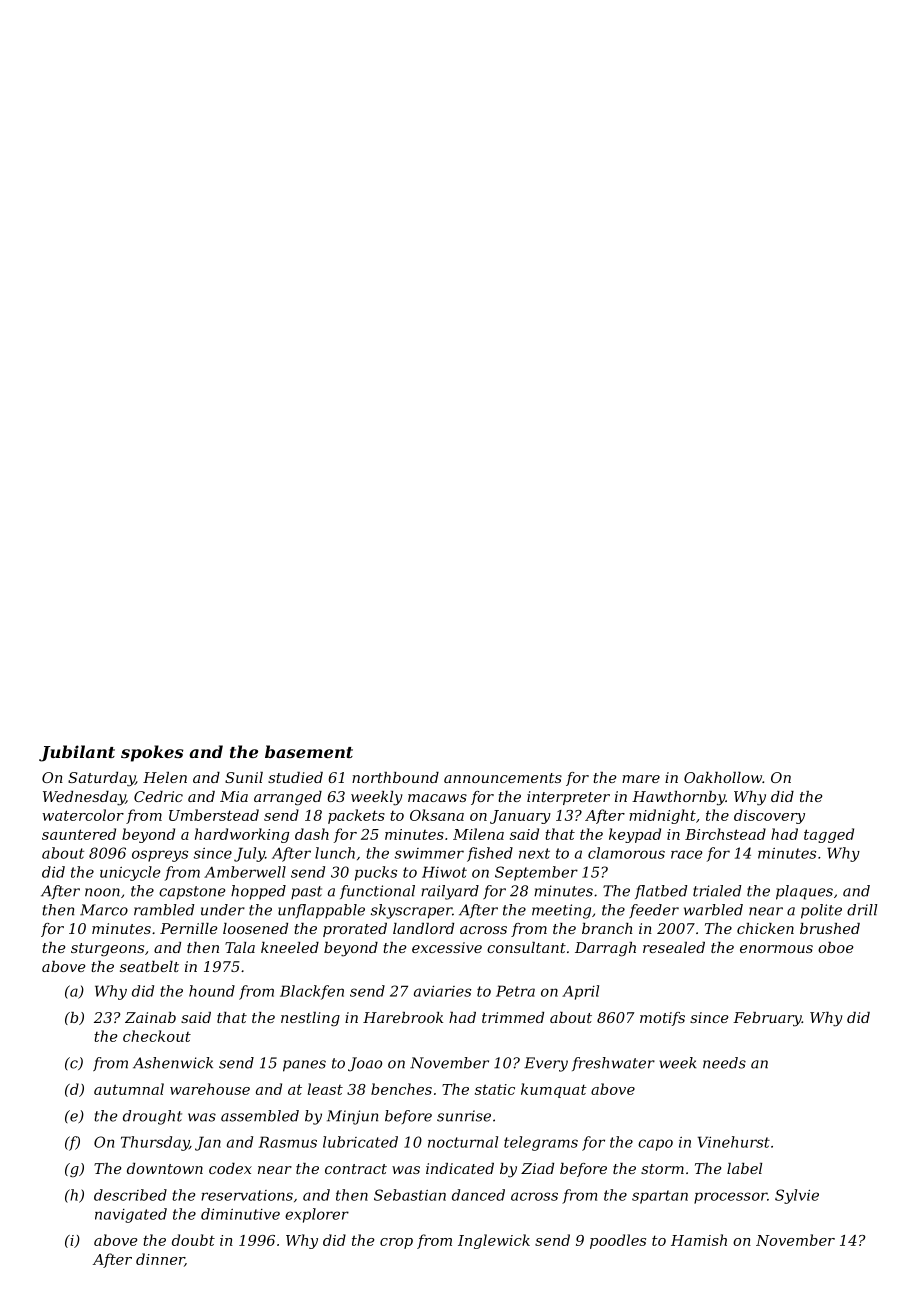 This image has height=1308, width=924. Describe the element at coordinates (304, 1066) in the image. I see `panes` at that location.
